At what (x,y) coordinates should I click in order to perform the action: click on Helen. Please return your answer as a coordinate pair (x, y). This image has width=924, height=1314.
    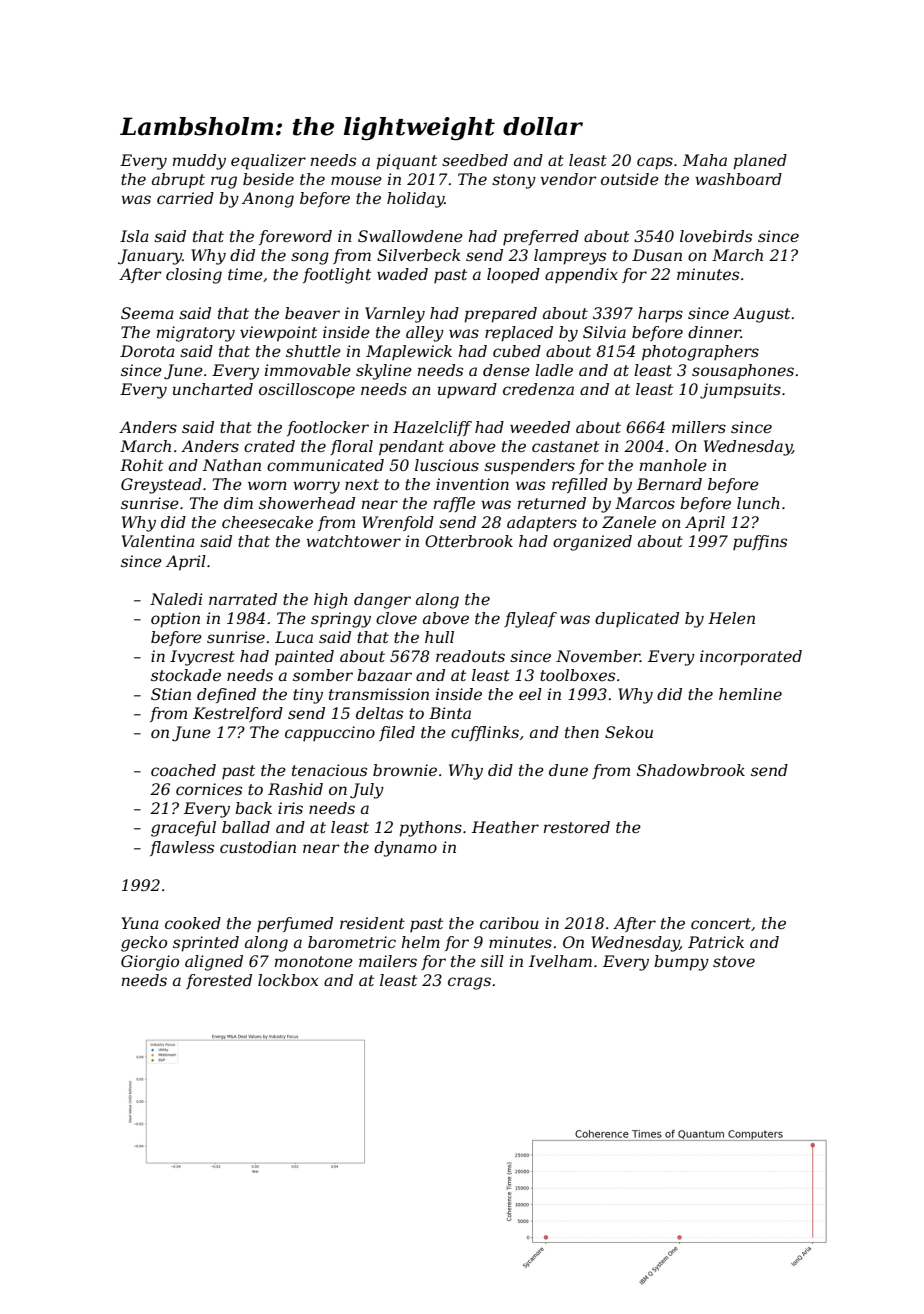
    Looking at the image, I should click on (731, 618).
